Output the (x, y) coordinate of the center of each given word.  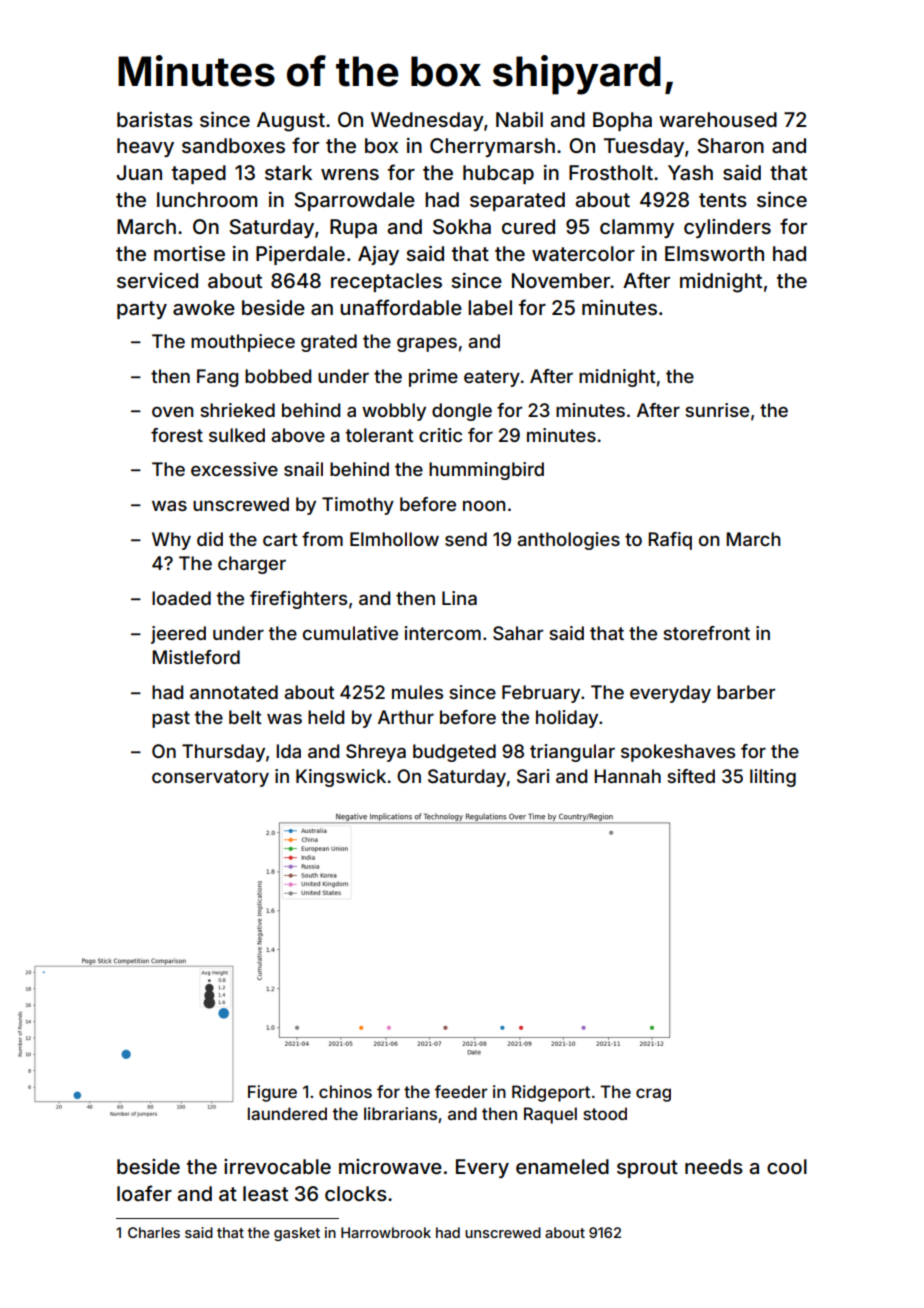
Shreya (376, 753)
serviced (157, 280)
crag (653, 1095)
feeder (461, 1091)
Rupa (353, 228)
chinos (345, 1091)
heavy (145, 147)
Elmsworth (714, 253)
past (171, 719)
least (265, 1193)
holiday (567, 719)
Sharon (730, 146)
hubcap (498, 174)
